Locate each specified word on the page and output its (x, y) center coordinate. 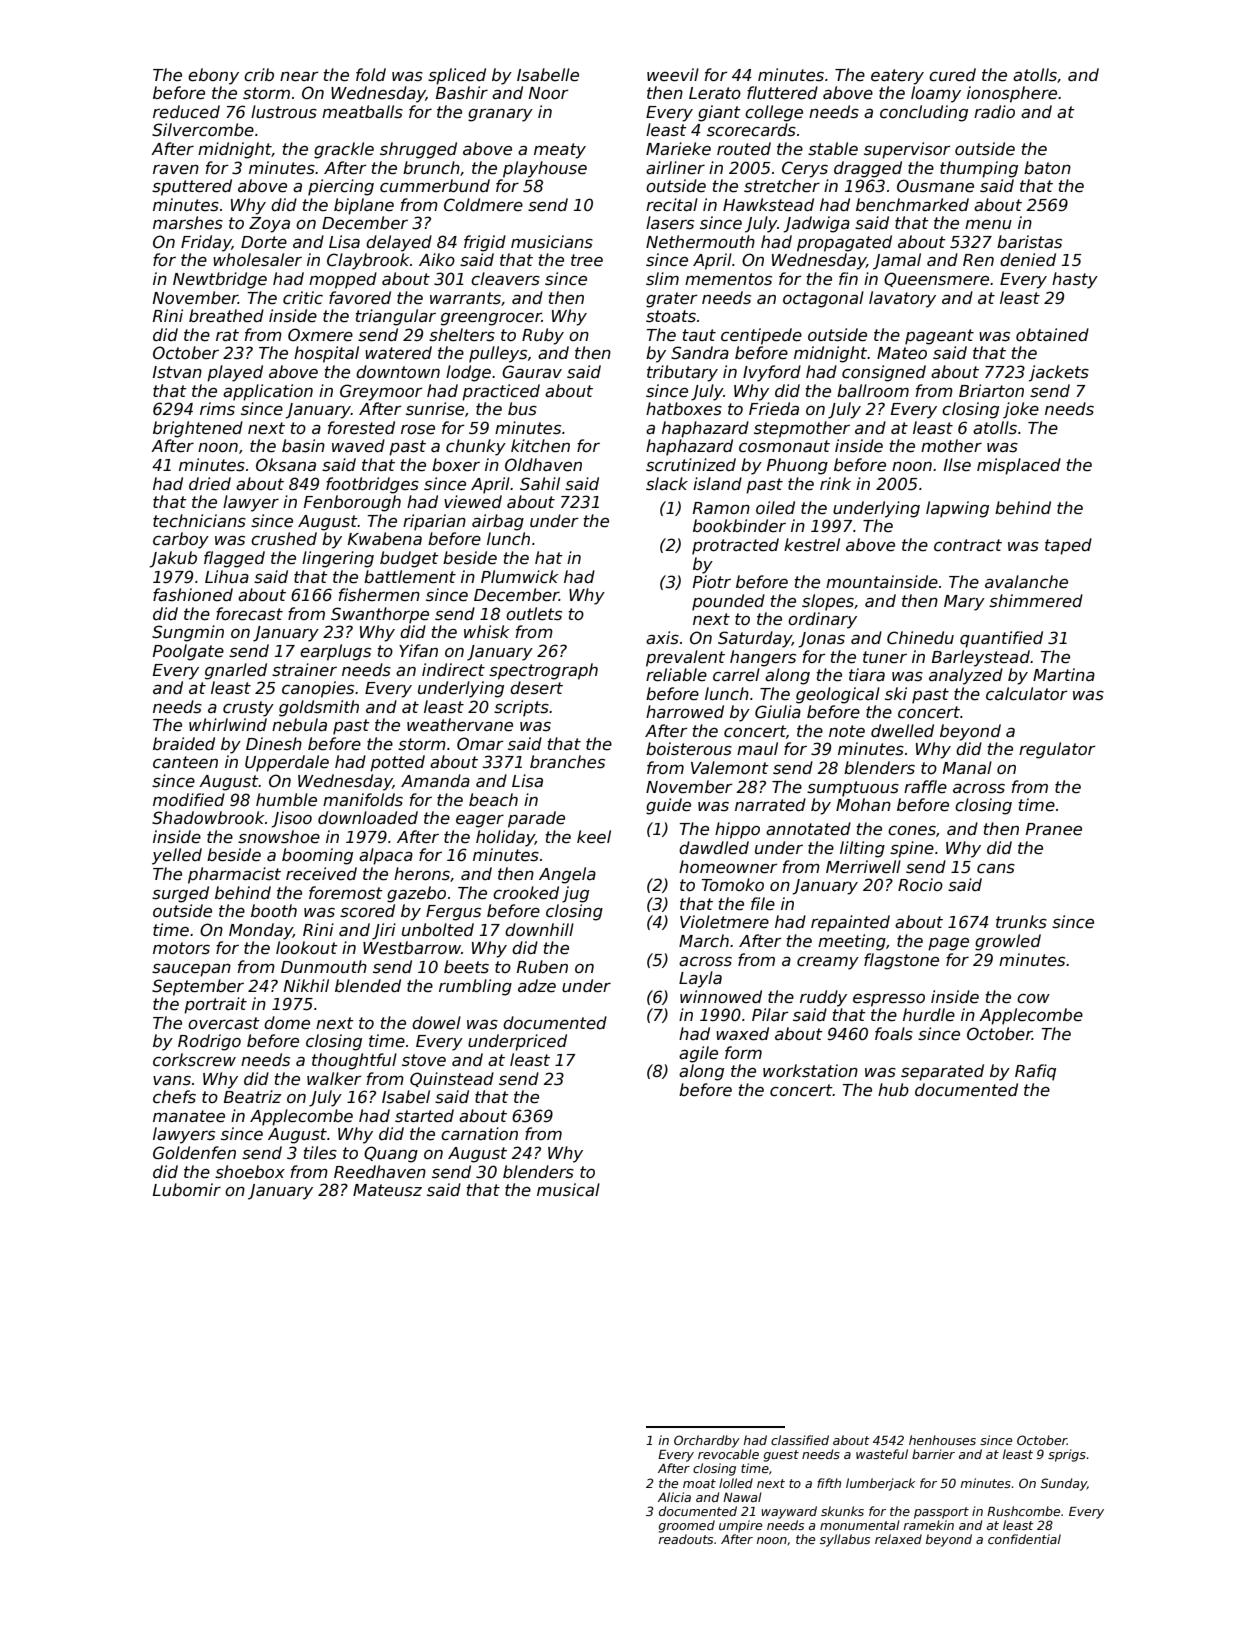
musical (568, 1190)
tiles (320, 1153)
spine (912, 849)
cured (952, 75)
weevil (673, 75)
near (299, 76)
